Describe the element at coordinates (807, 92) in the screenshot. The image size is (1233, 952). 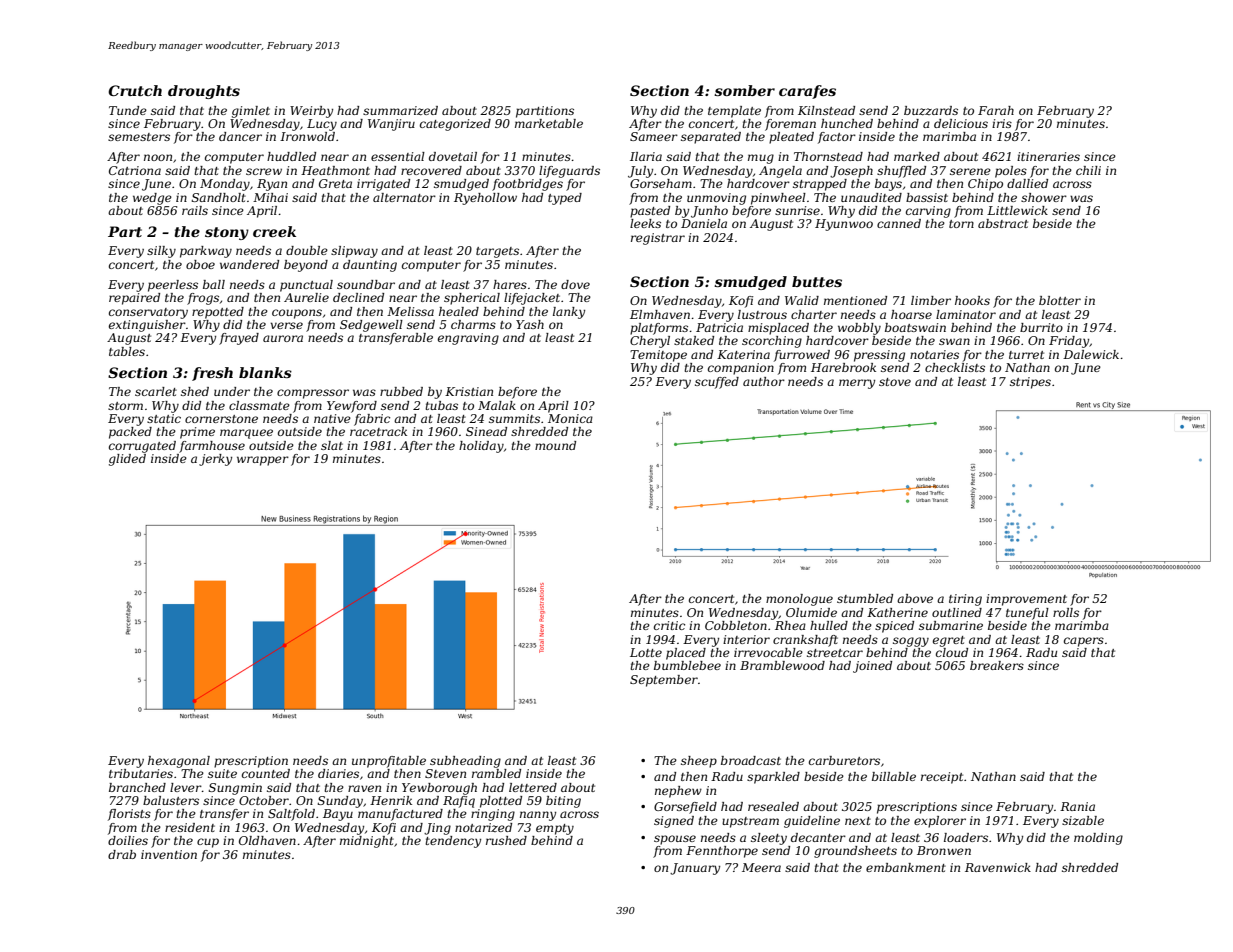
I see `carafes` at that location.
